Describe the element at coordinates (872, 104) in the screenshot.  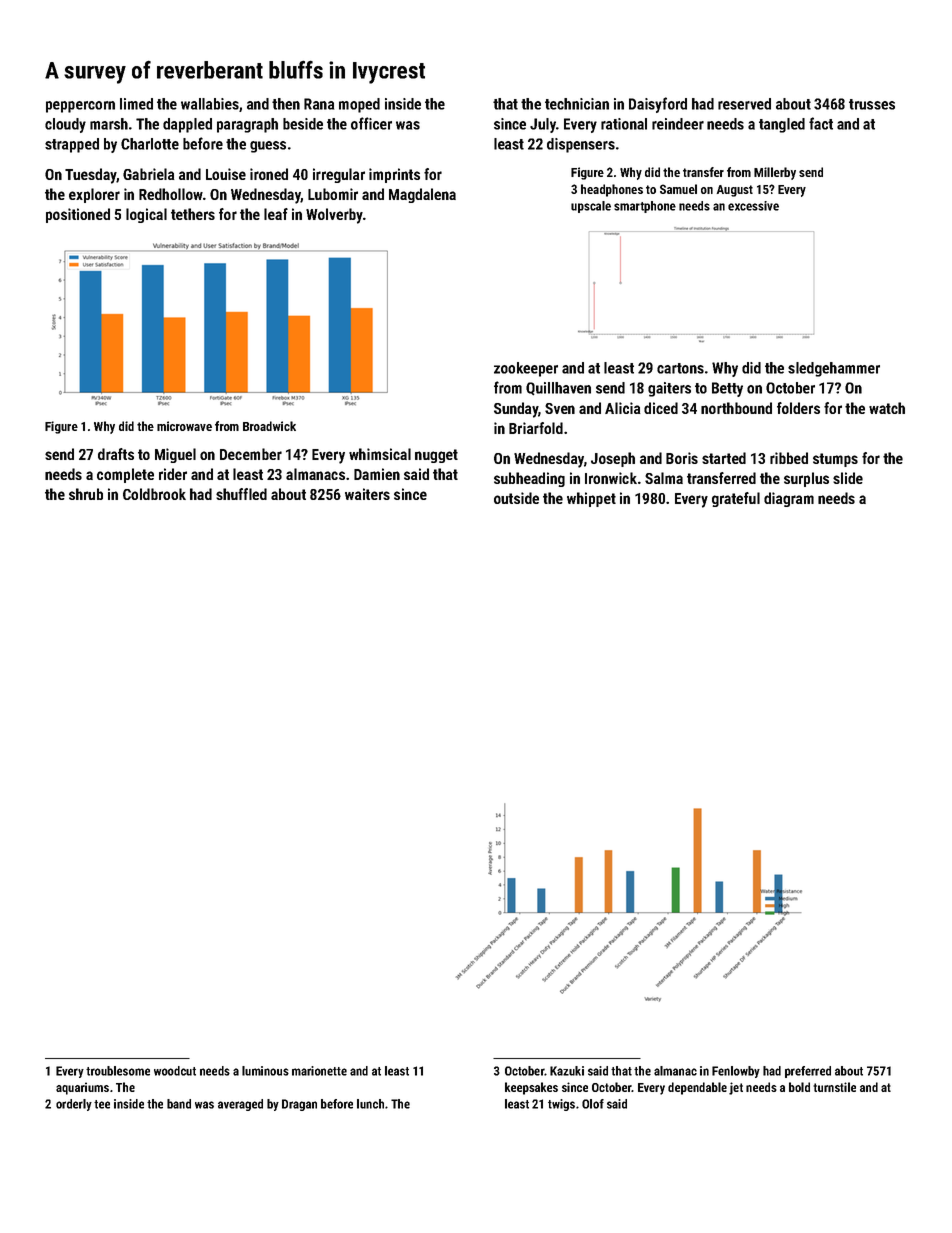
I see `trusses` at that location.
